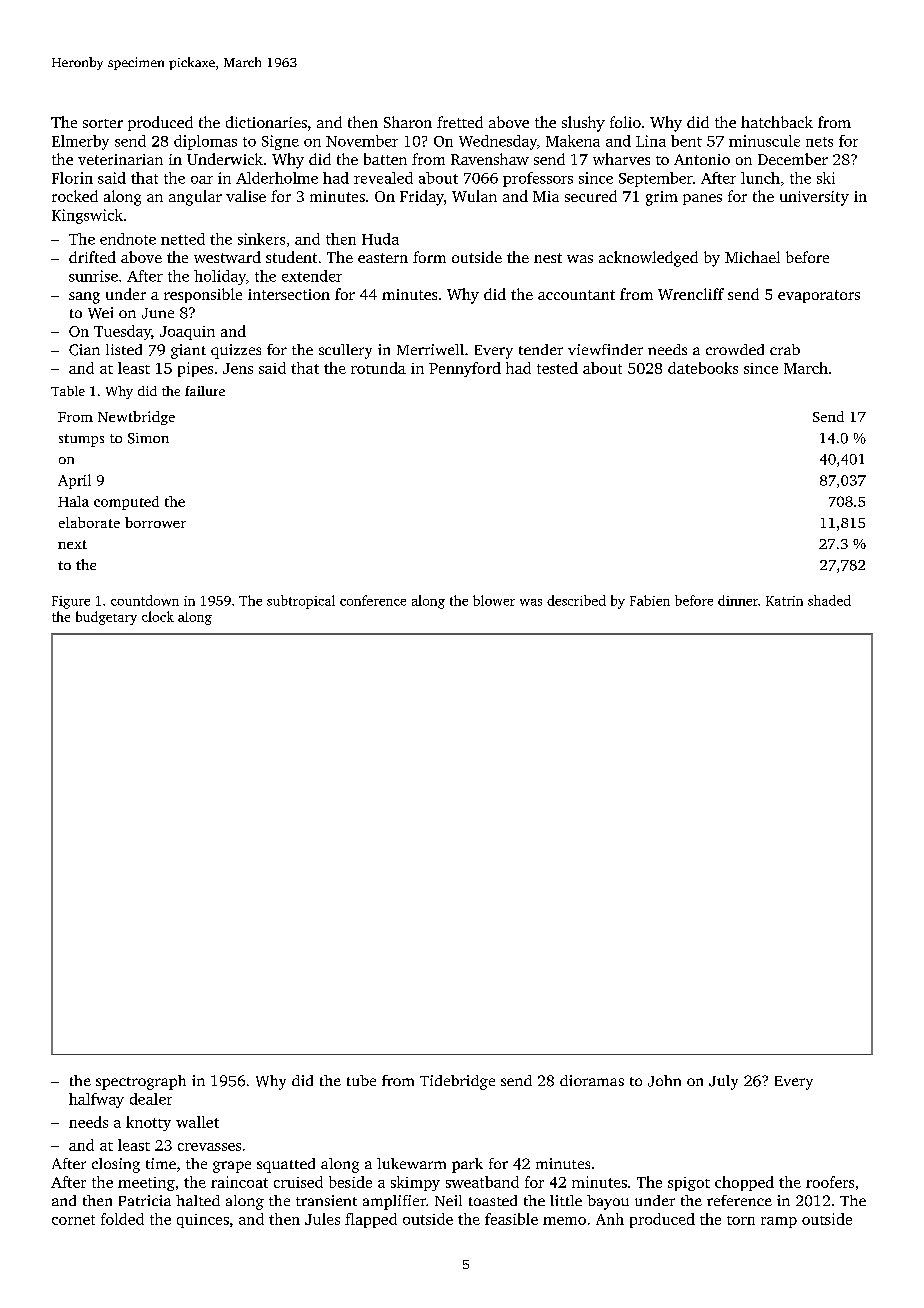  I want to click on Elmerby, so click(80, 142).
